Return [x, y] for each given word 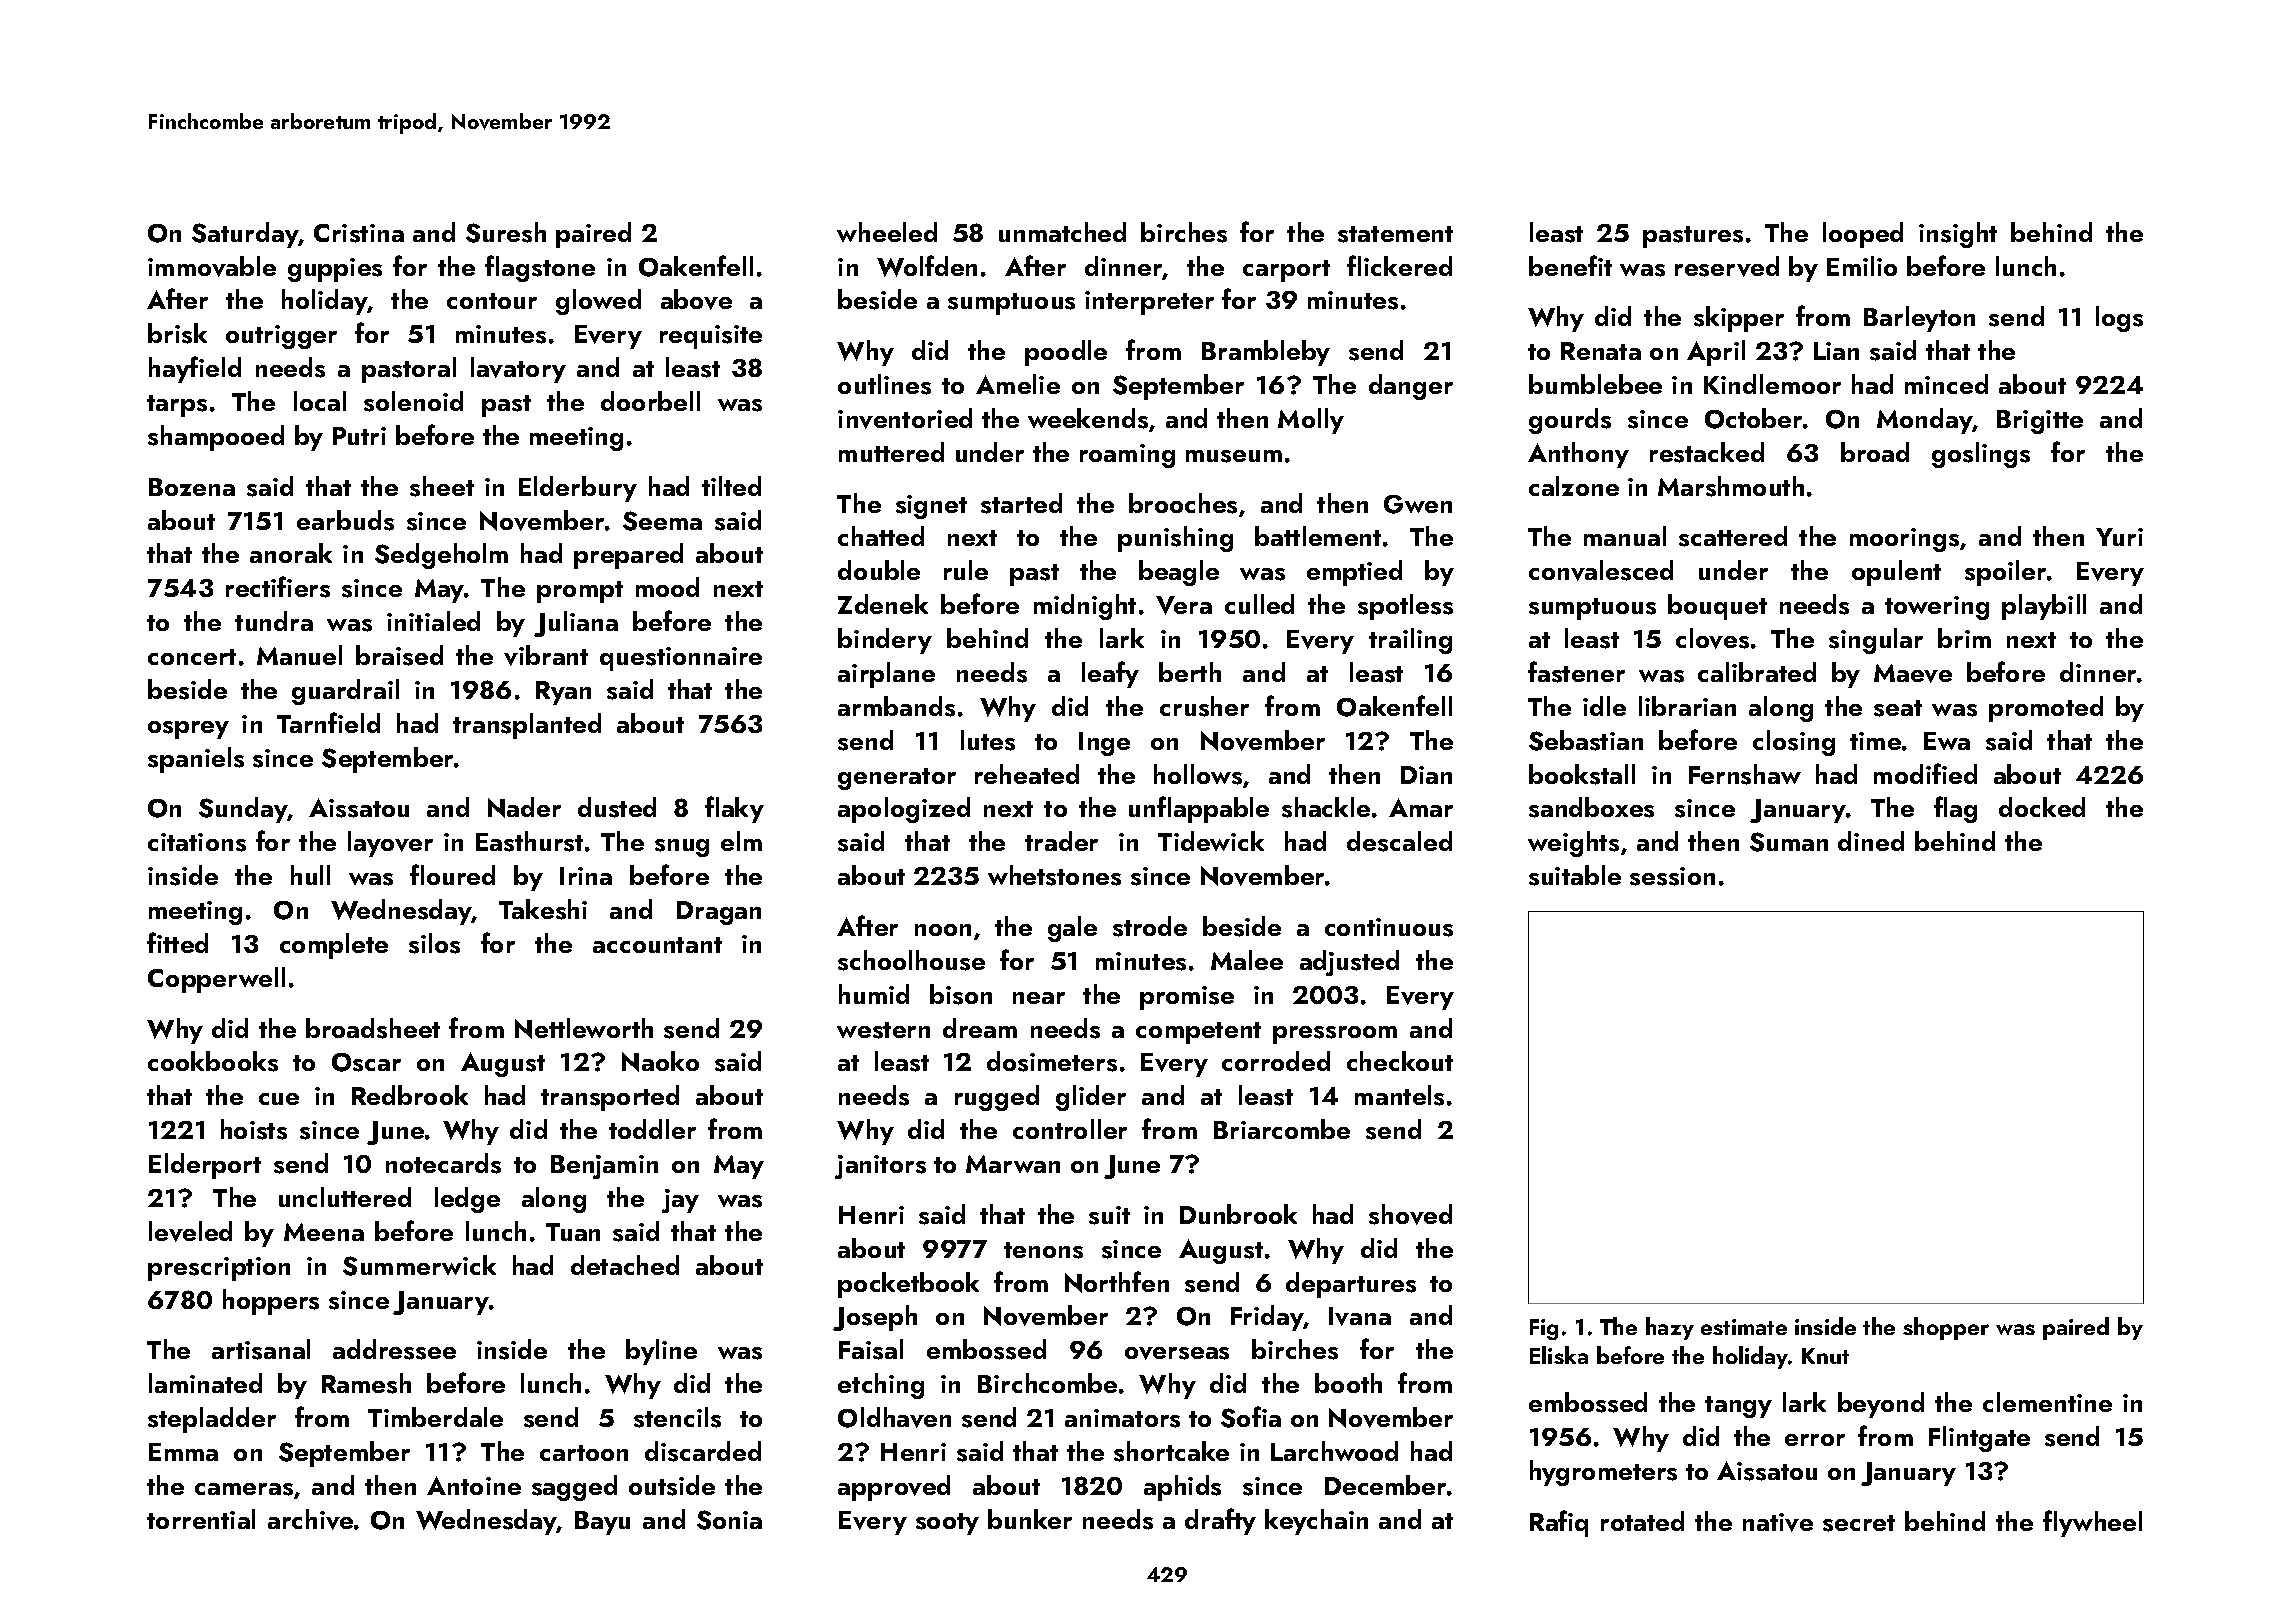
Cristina [359, 233]
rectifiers [278, 587]
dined [1871, 841]
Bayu [602, 1523]
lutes [988, 740]
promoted [2046, 709]
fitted [177, 942]
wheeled [887, 232]
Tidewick [1211, 841]
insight [1958, 235]
